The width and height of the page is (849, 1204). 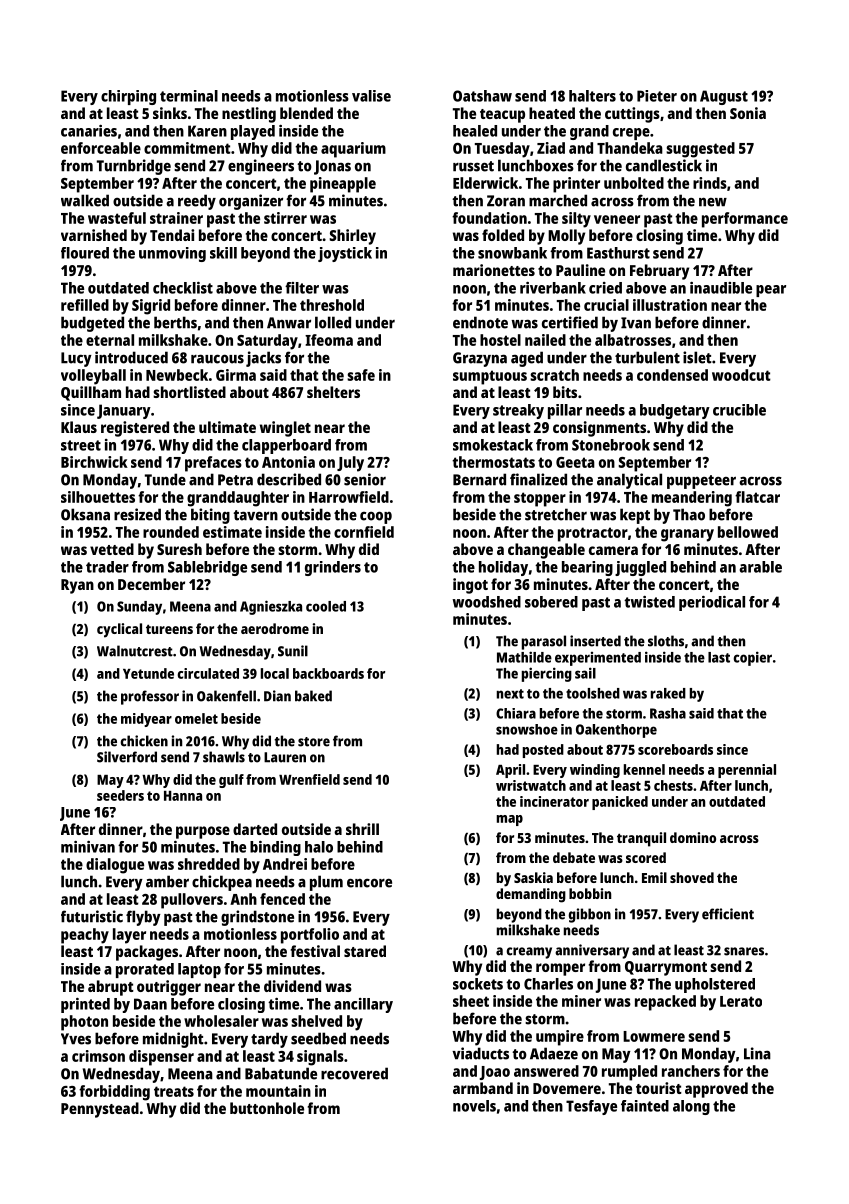 What do you see at coordinates (471, 1001) in the page?
I see `sheet` at bounding box center [471, 1001].
